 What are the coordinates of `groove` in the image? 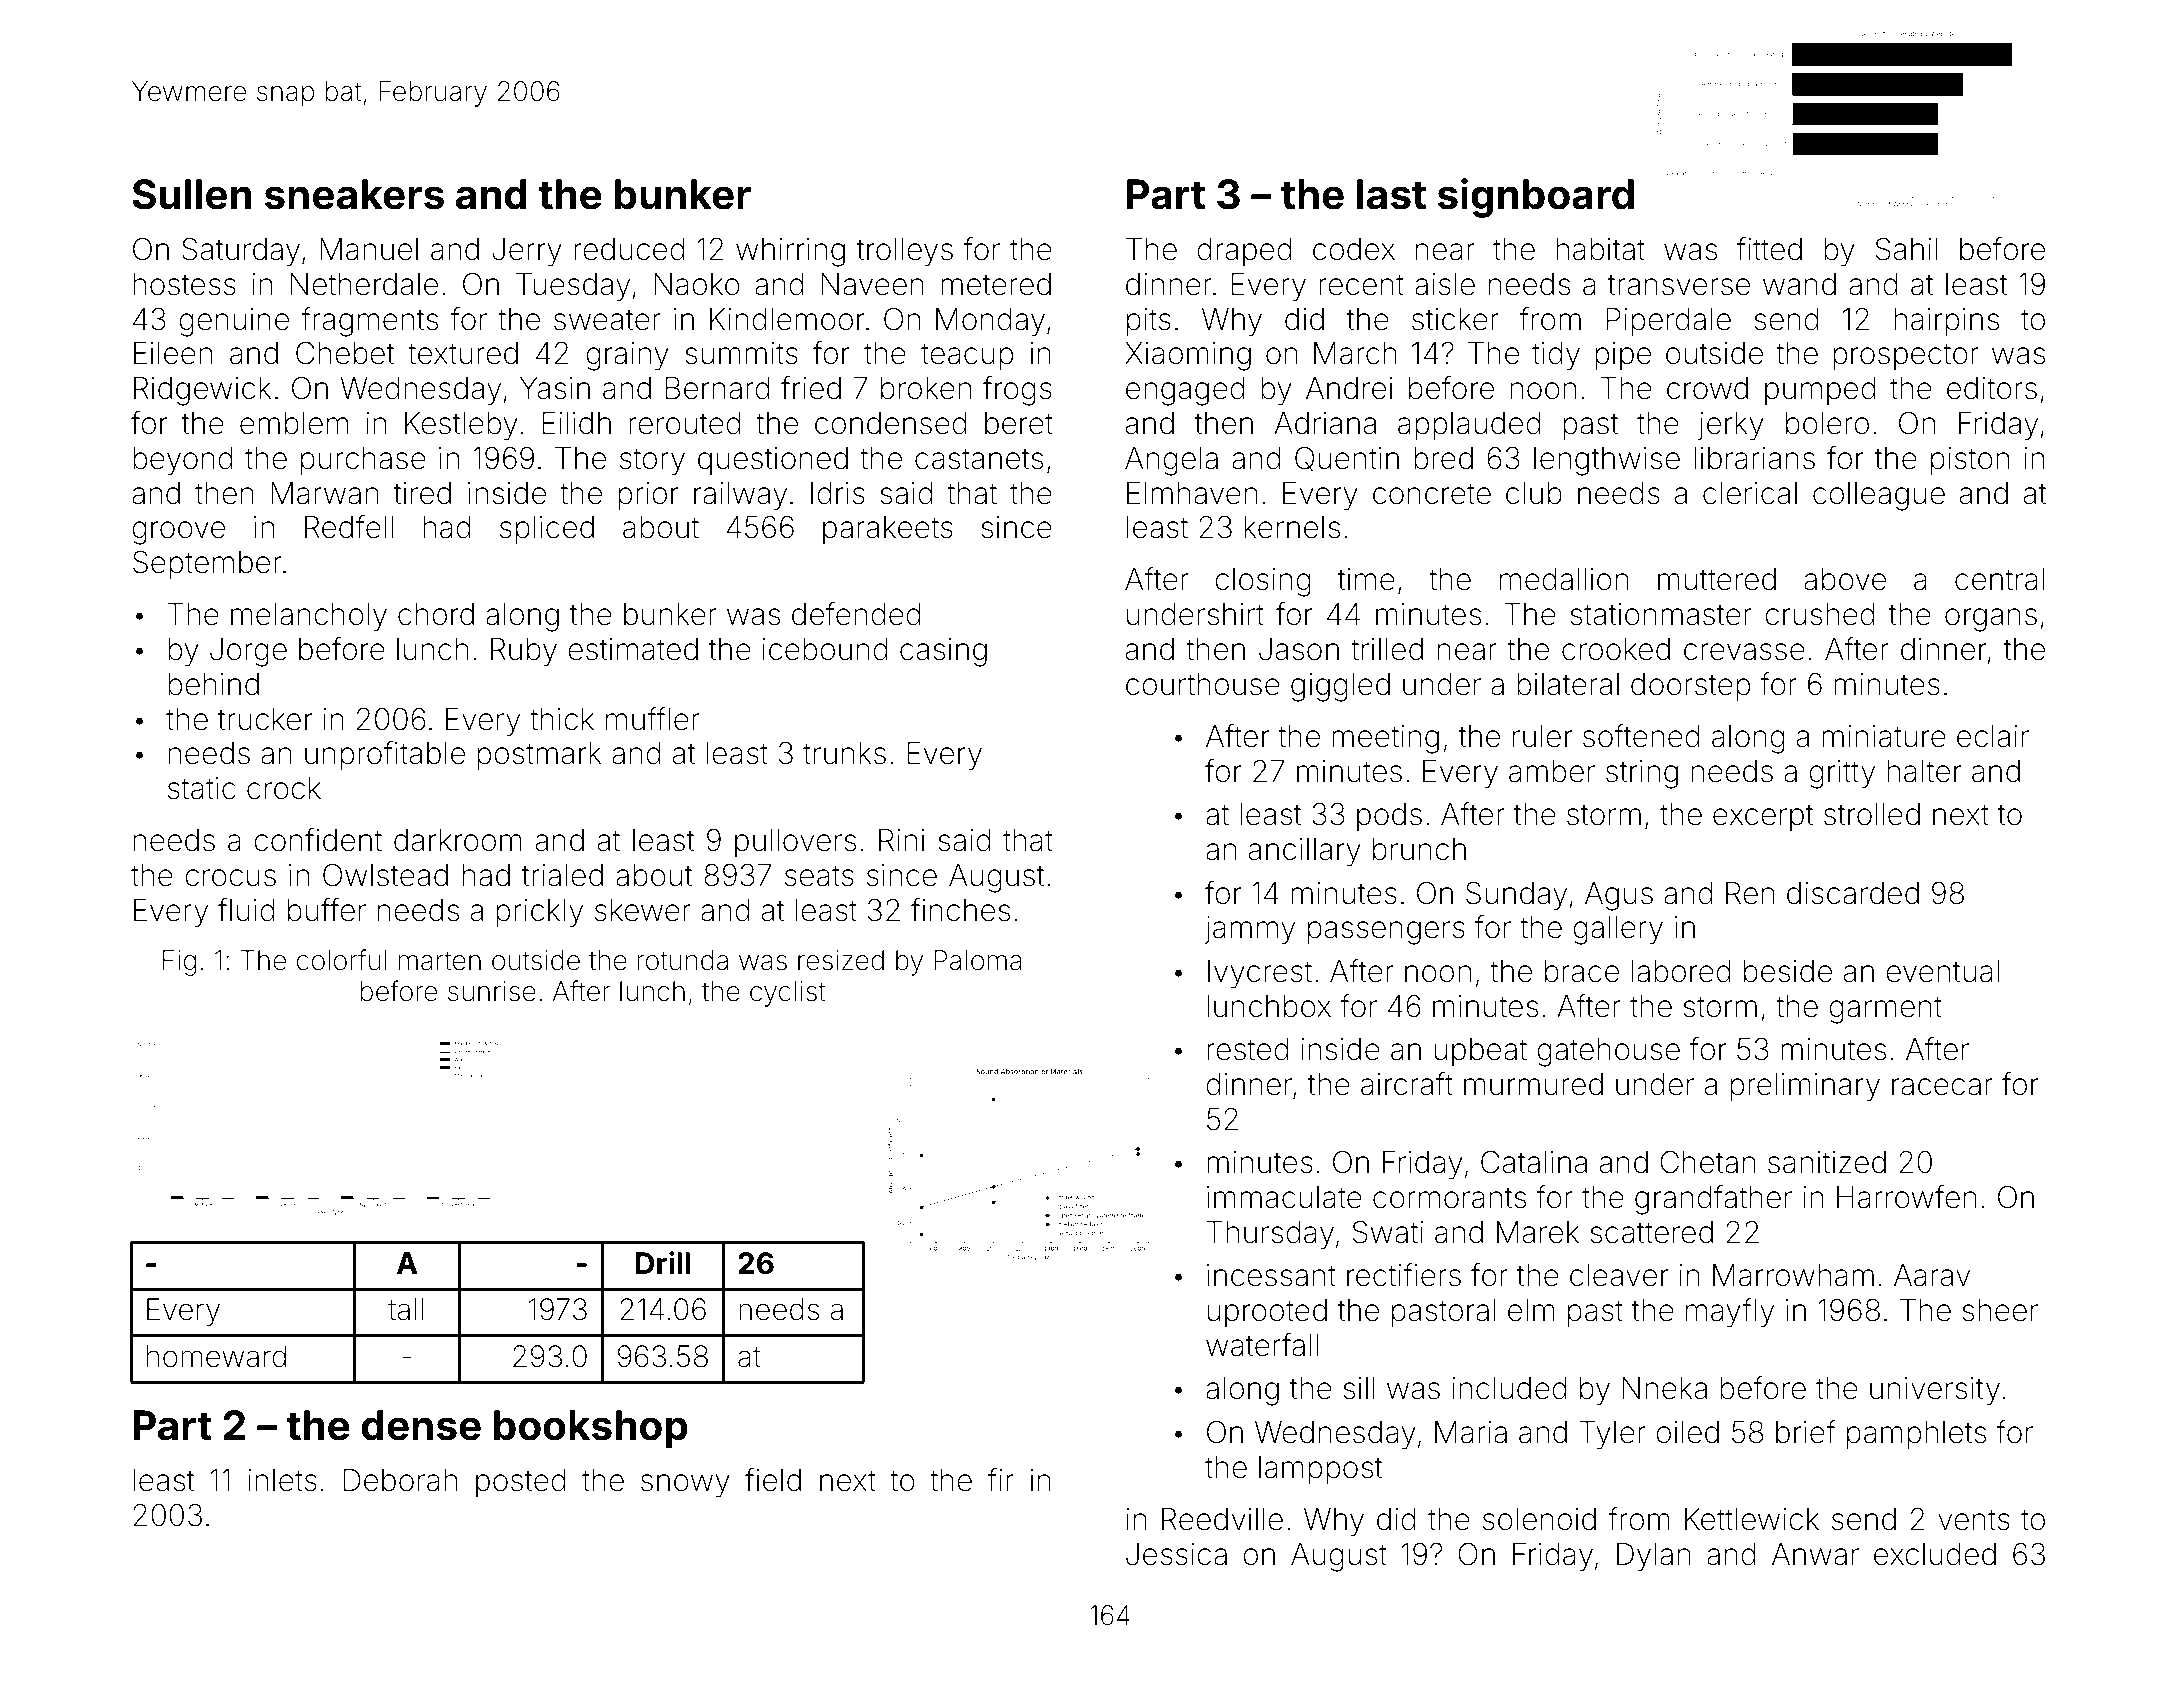 It's located at (178, 533).
